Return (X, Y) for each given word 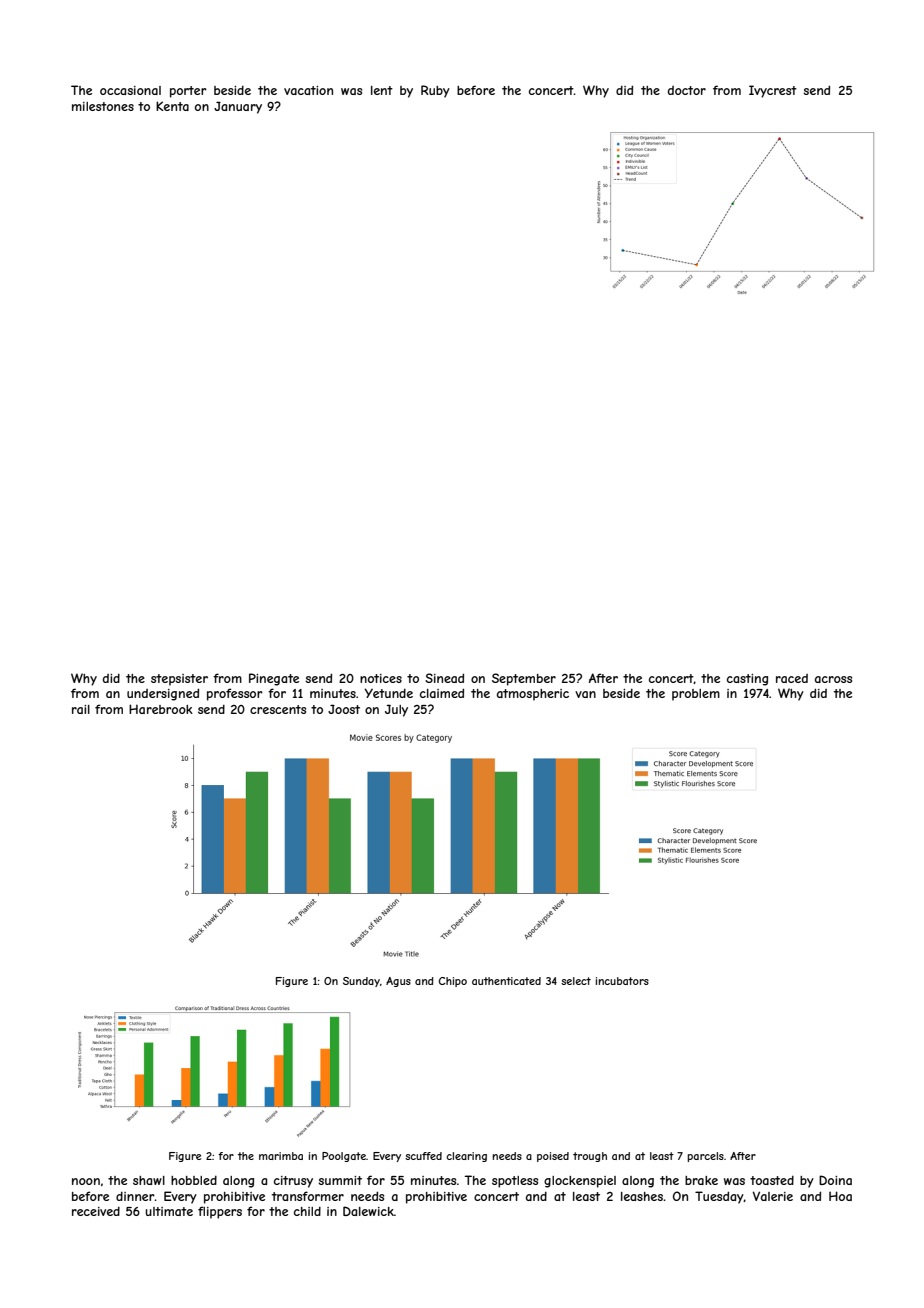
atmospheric (533, 695)
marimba (281, 1156)
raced (792, 678)
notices (381, 678)
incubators (622, 981)
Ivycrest (773, 91)
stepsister (179, 680)
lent (382, 90)
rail (81, 709)
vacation (308, 90)
